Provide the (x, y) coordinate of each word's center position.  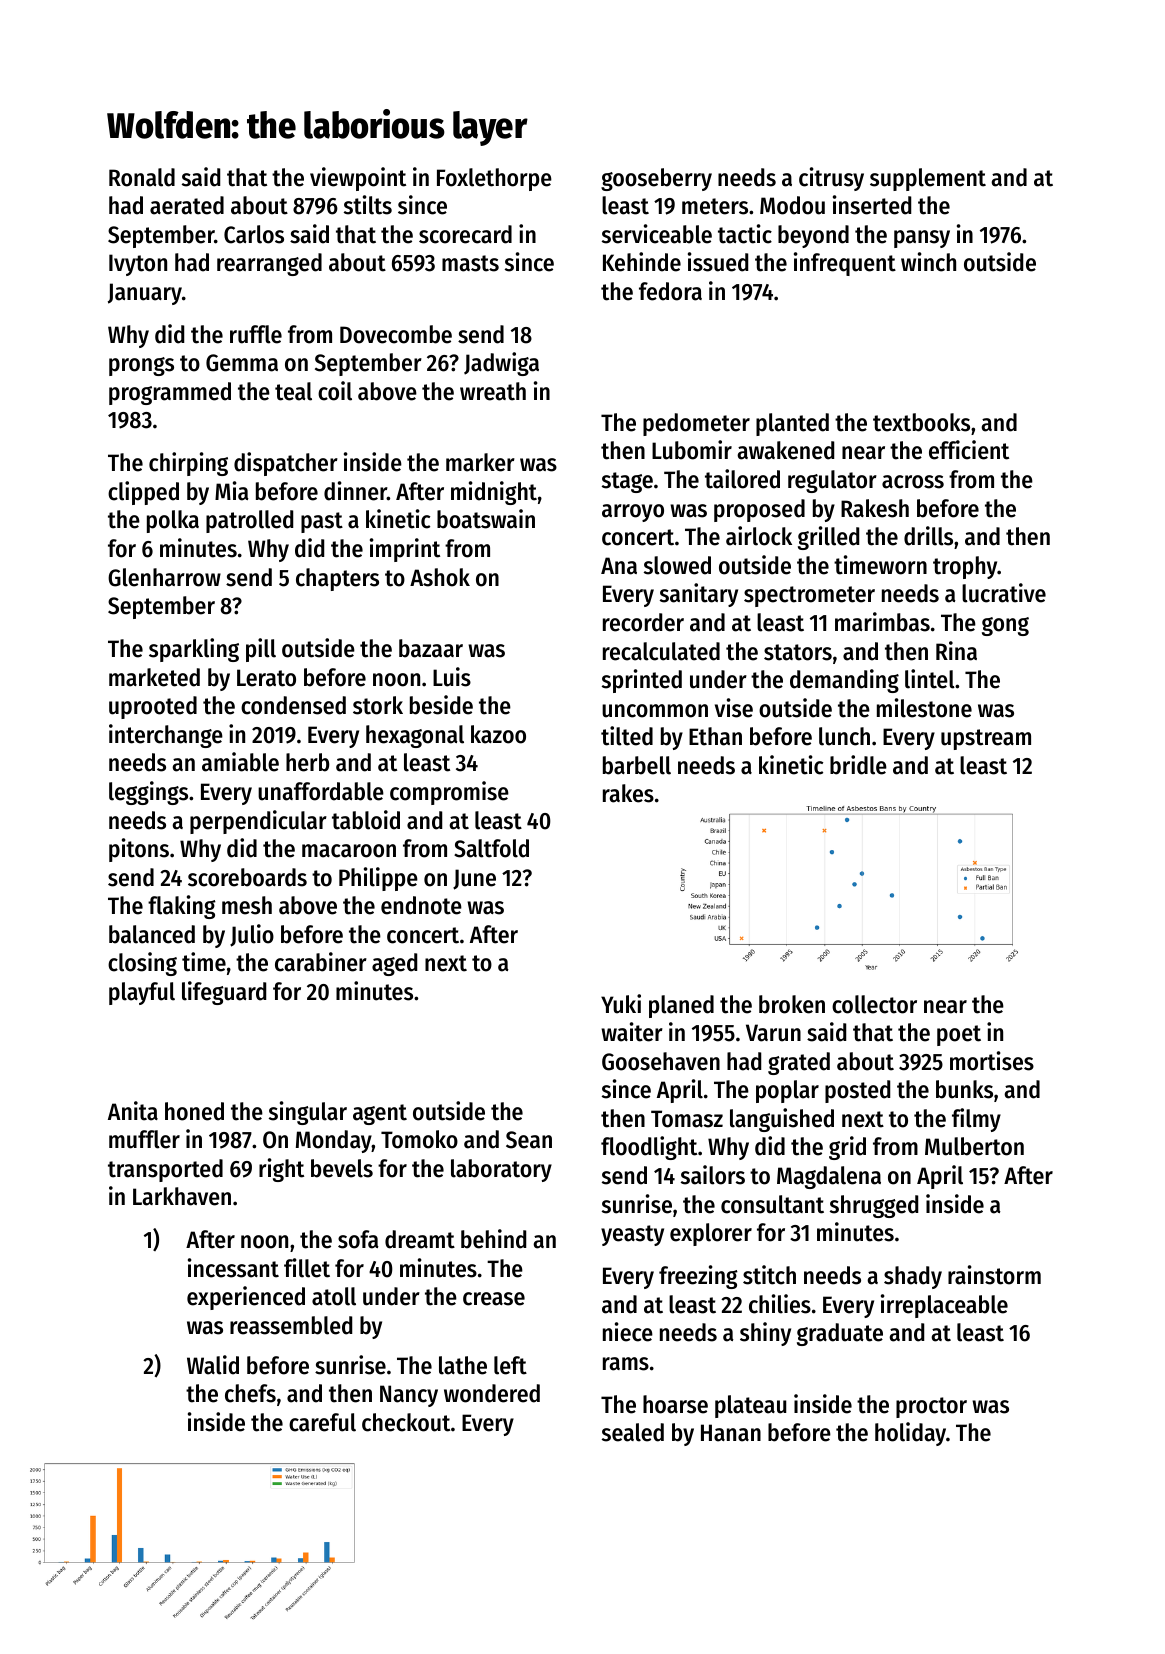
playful (142, 993)
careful (322, 1422)
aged (394, 964)
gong (1005, 626)
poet (959, 1035)
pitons (139, 850)
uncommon (655, 711)
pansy (922, 239)
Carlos (254, 234)
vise (734, 708)
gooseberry (656, 179)
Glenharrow (164, 577)
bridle (858, 765)
